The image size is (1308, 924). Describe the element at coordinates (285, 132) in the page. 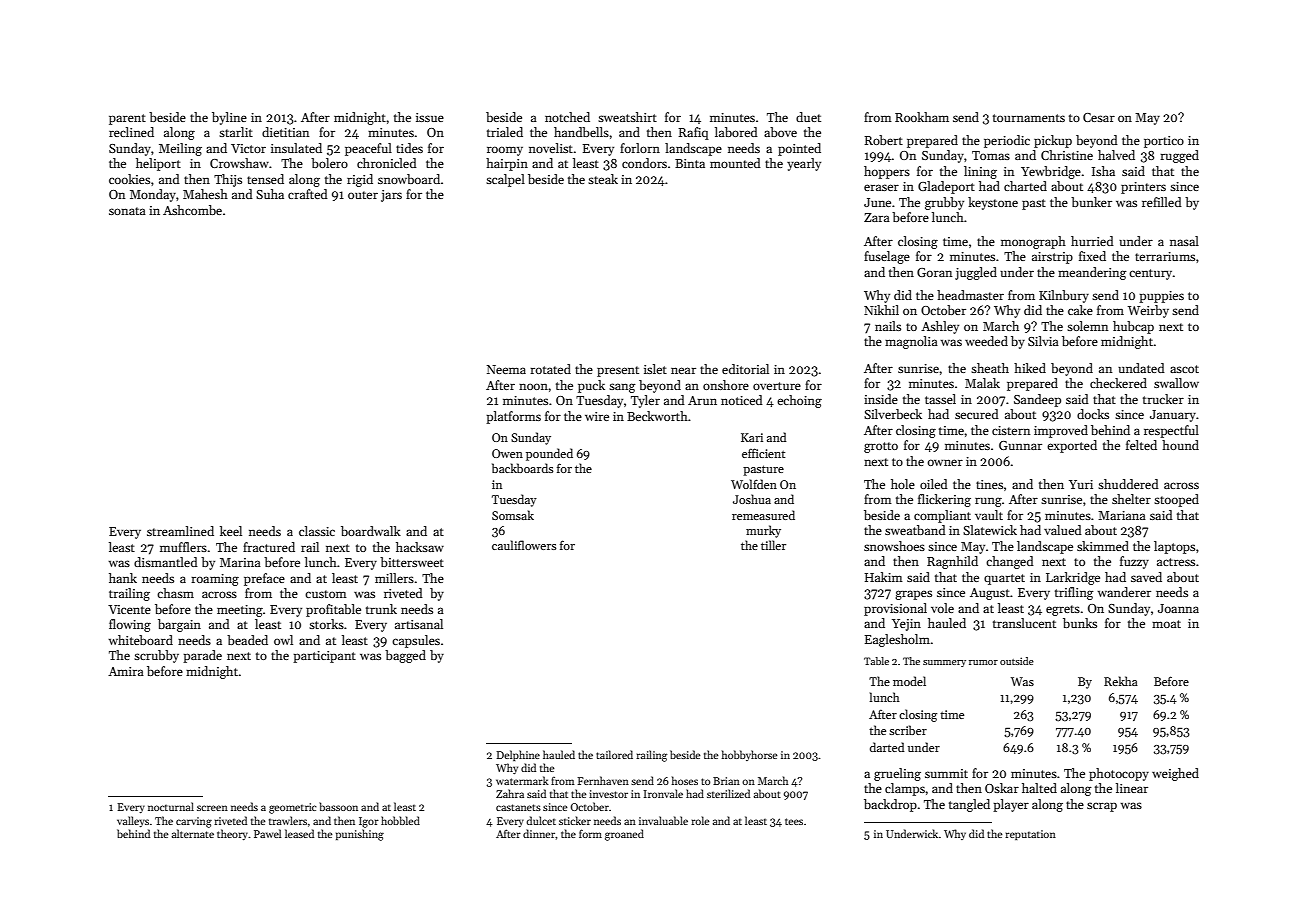

I see `dietitian` at that location.
